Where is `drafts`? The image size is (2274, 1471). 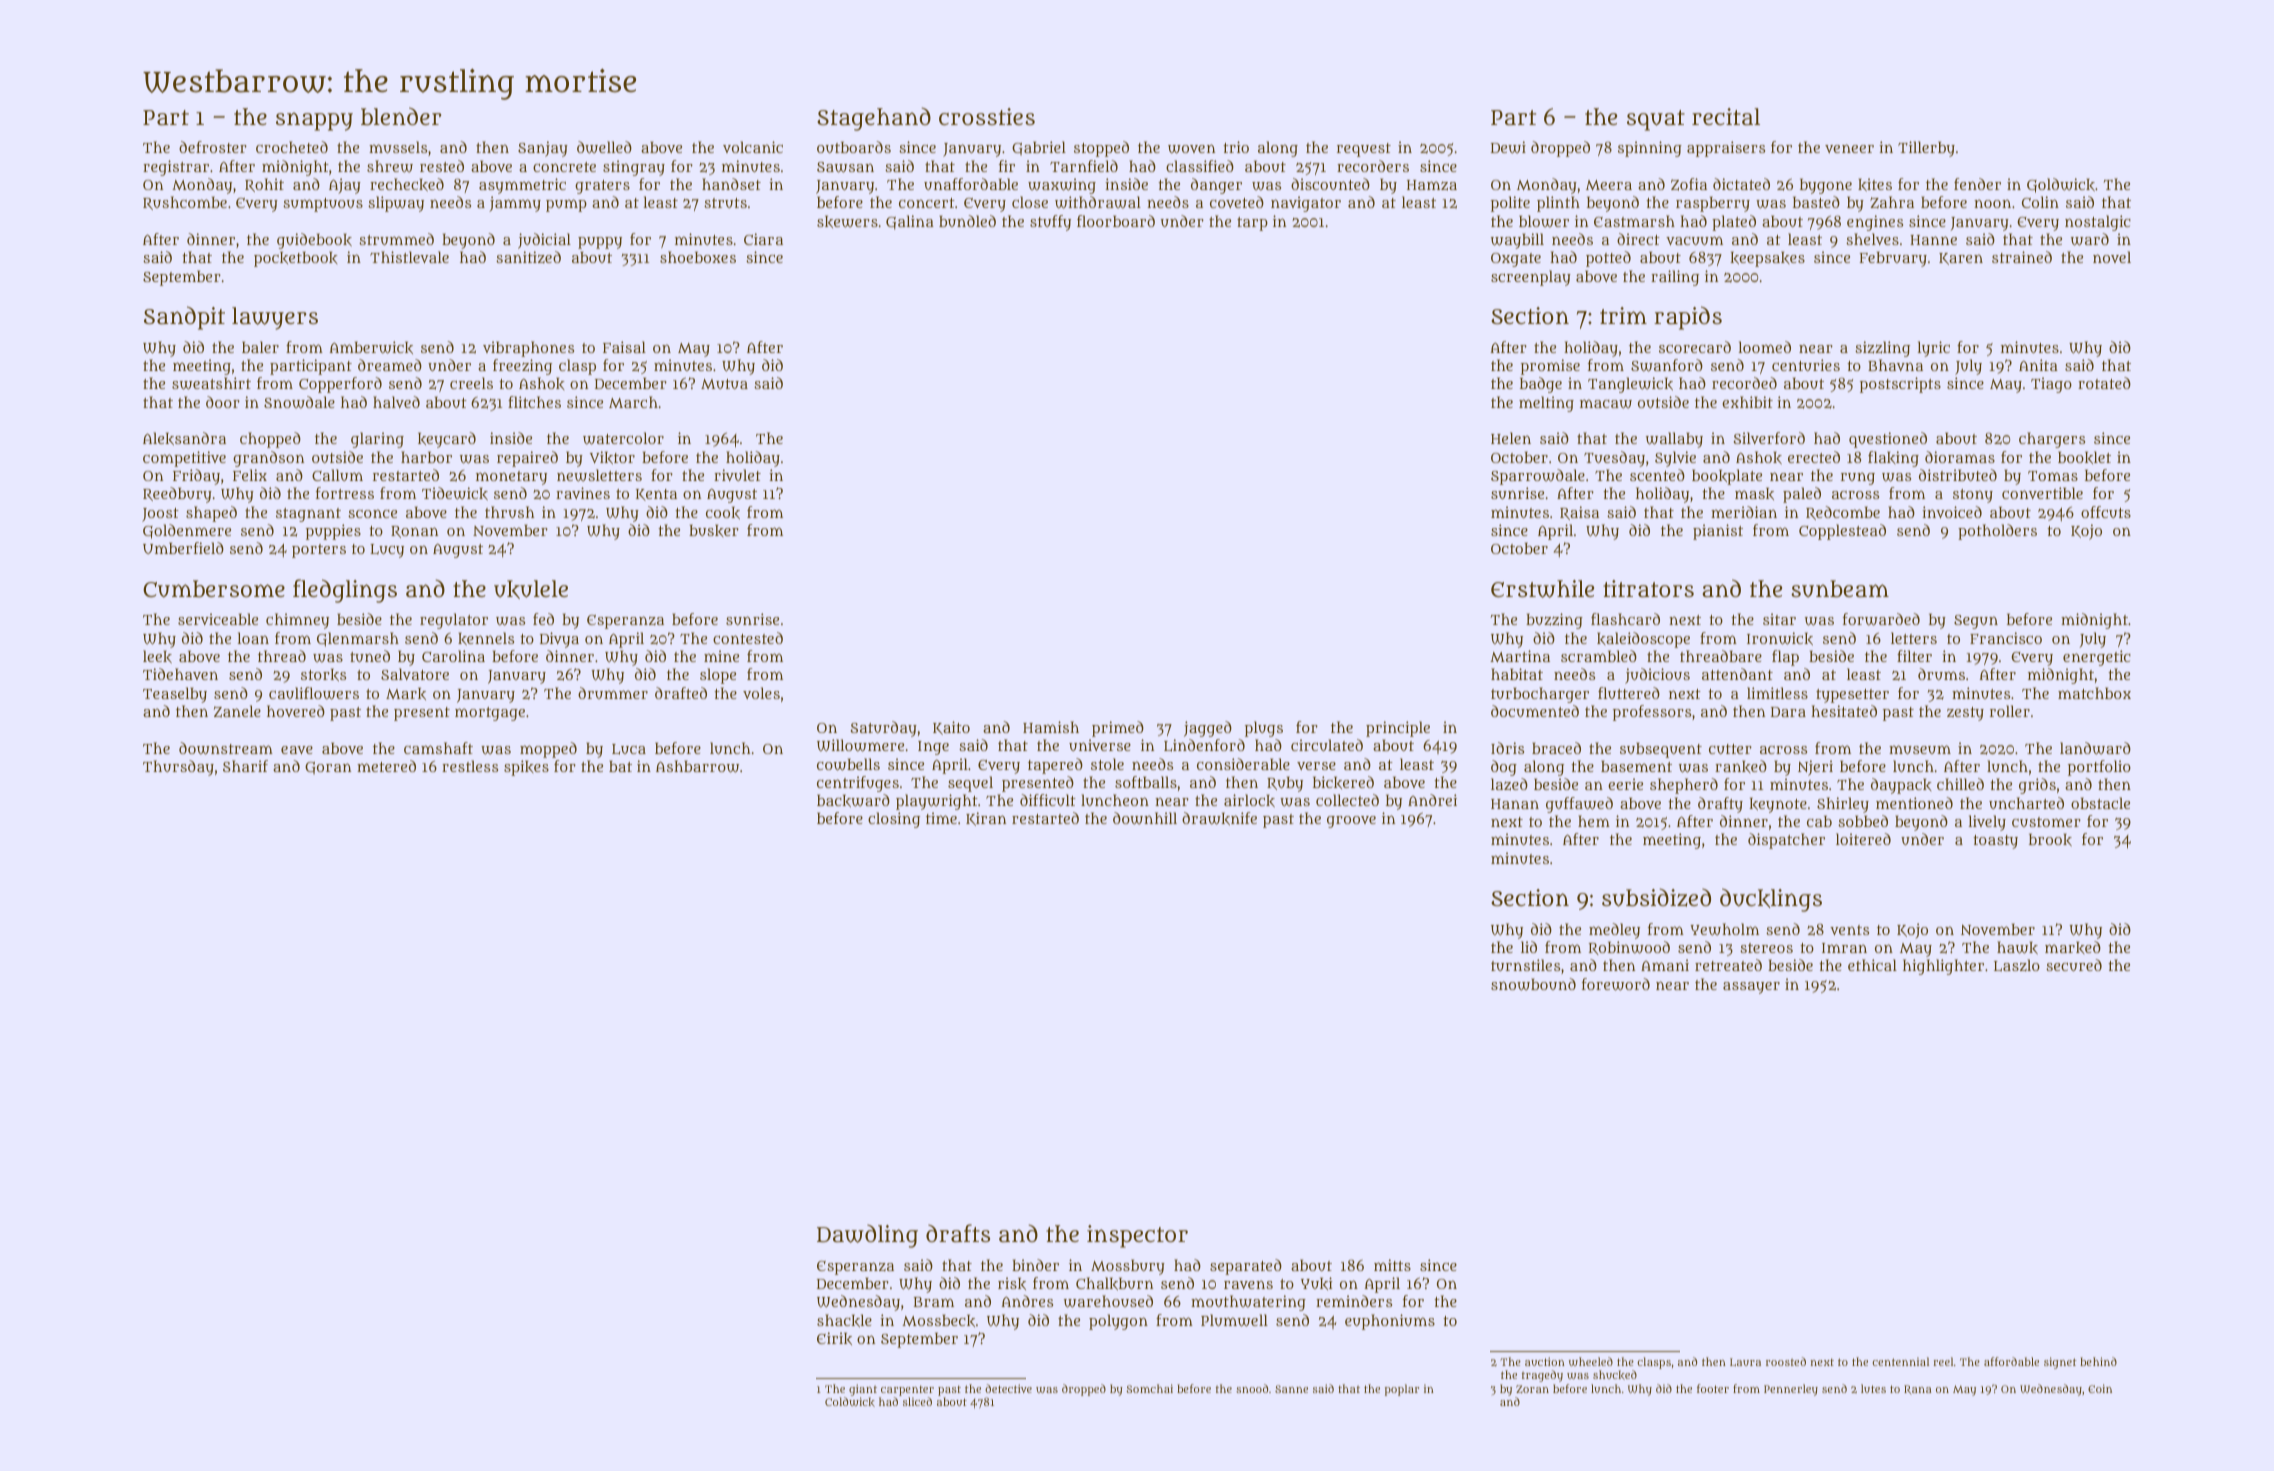
drafts is located at coordinates (958, 1233).
